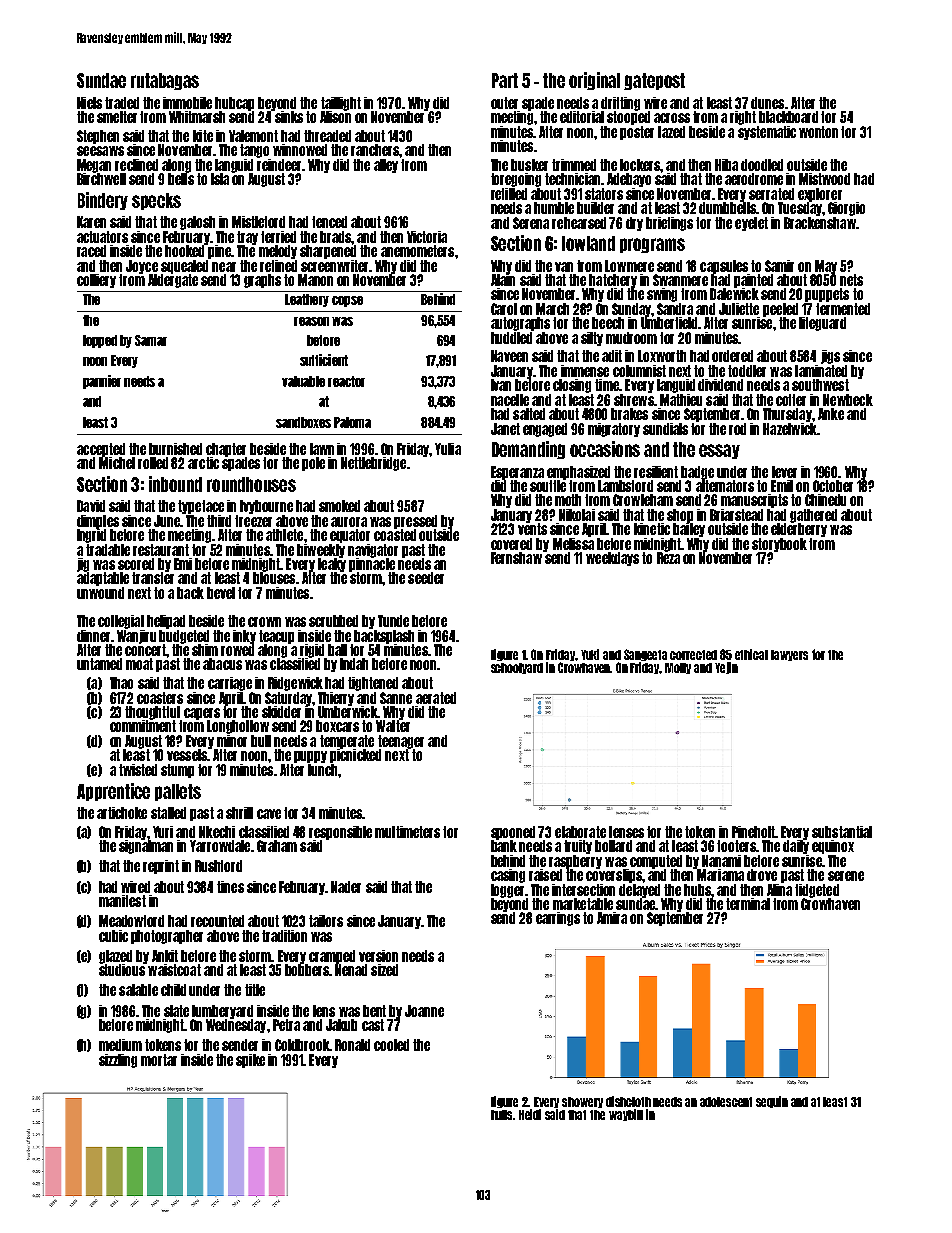 The height and width of the document is (1233, 952). Describe the element at coordinates (89, 103) in the document. I see `Niels` at that location.
